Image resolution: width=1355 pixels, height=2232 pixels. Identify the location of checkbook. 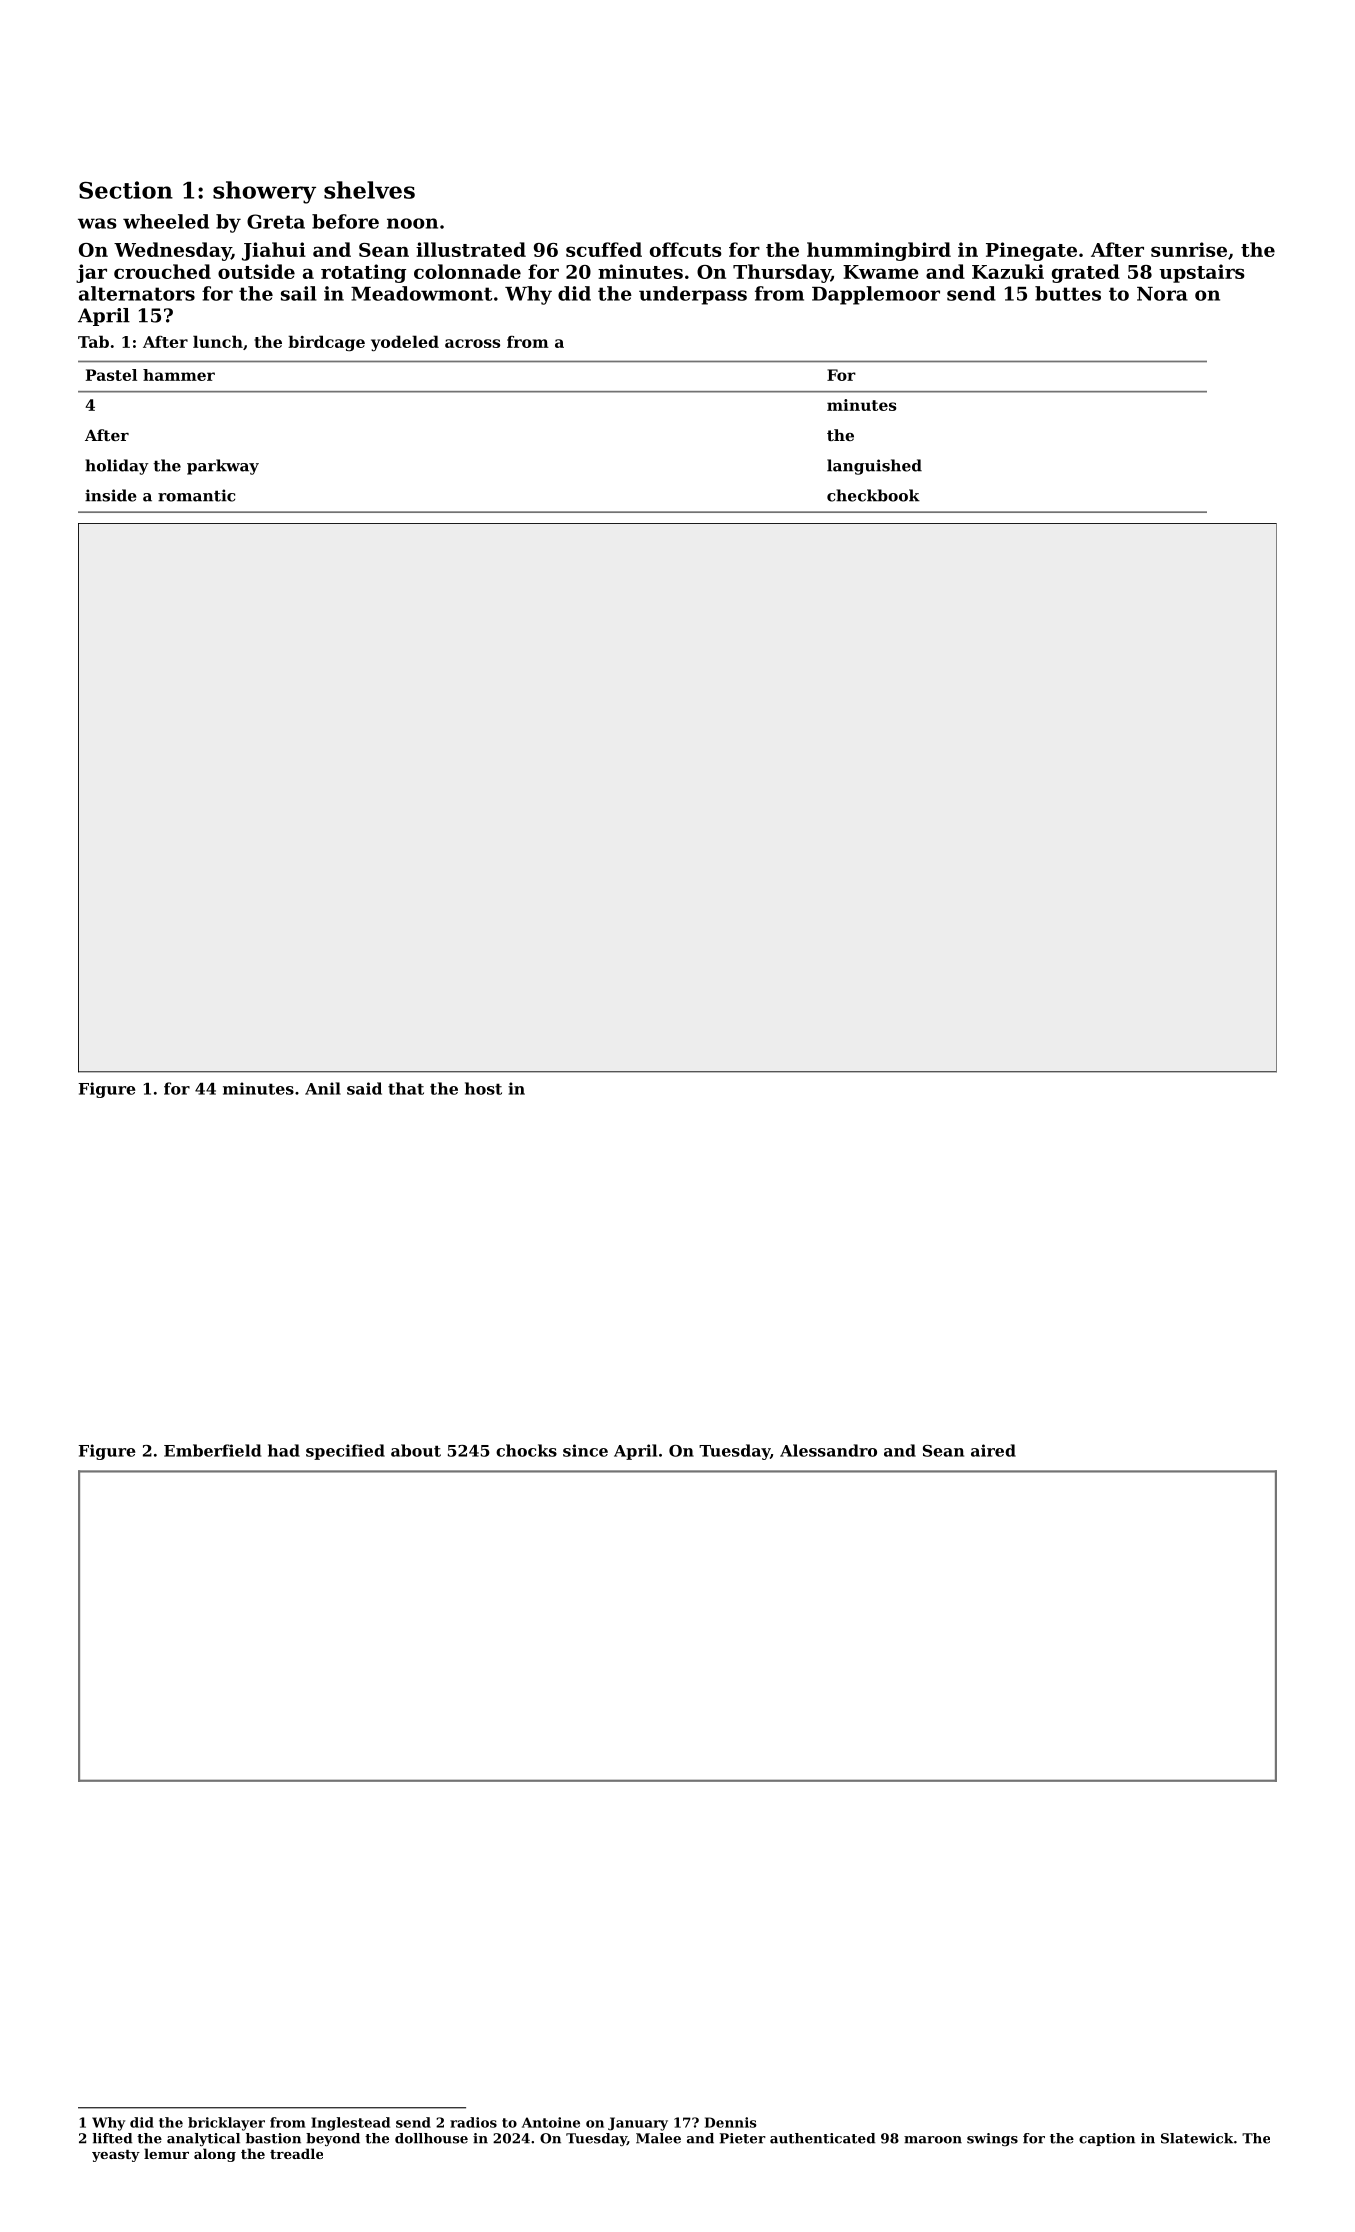
(873, 495).
